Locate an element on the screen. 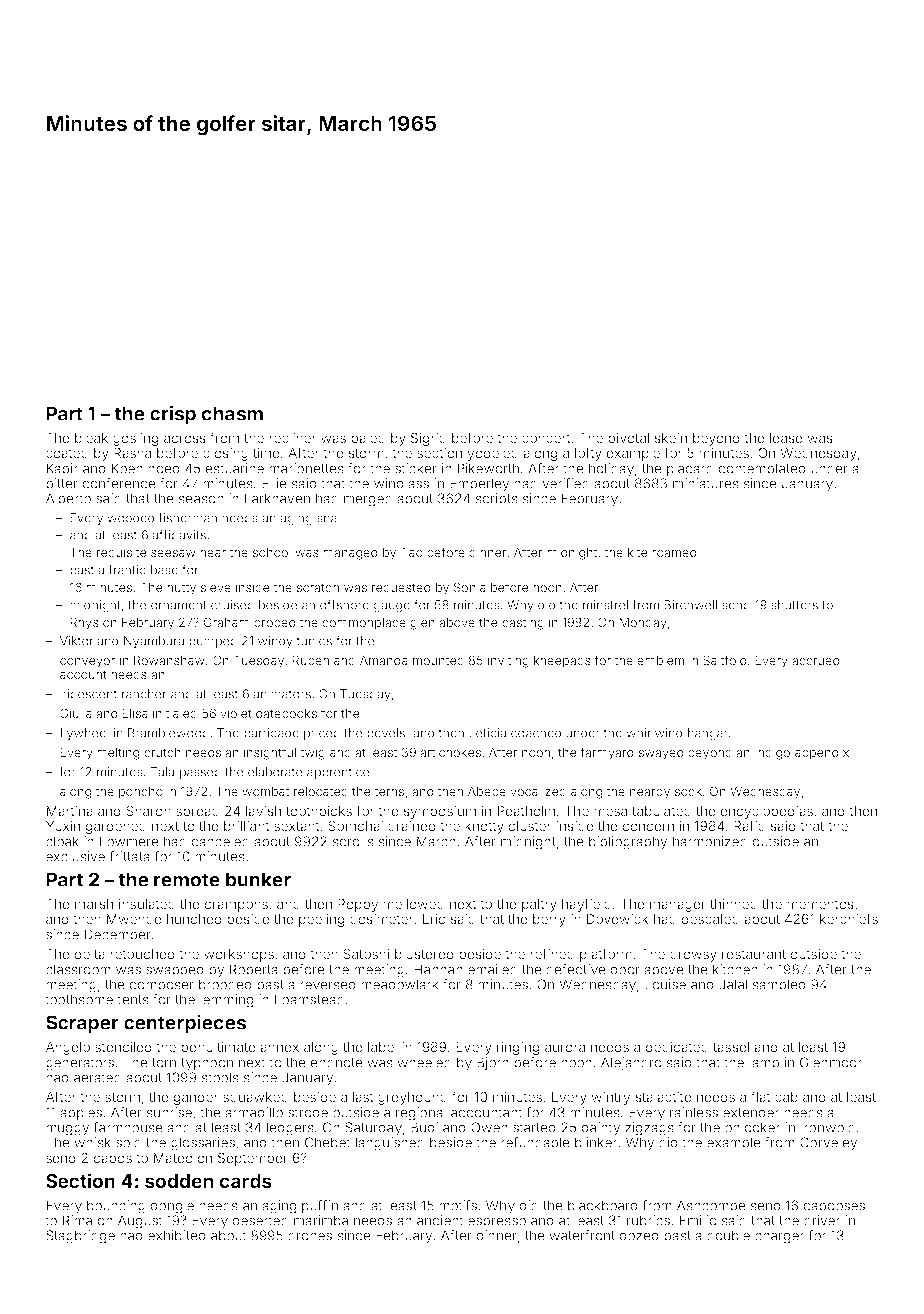 The height and width of the screenshot is (1314, 924). shutters is located at coordinates (794, 605).
